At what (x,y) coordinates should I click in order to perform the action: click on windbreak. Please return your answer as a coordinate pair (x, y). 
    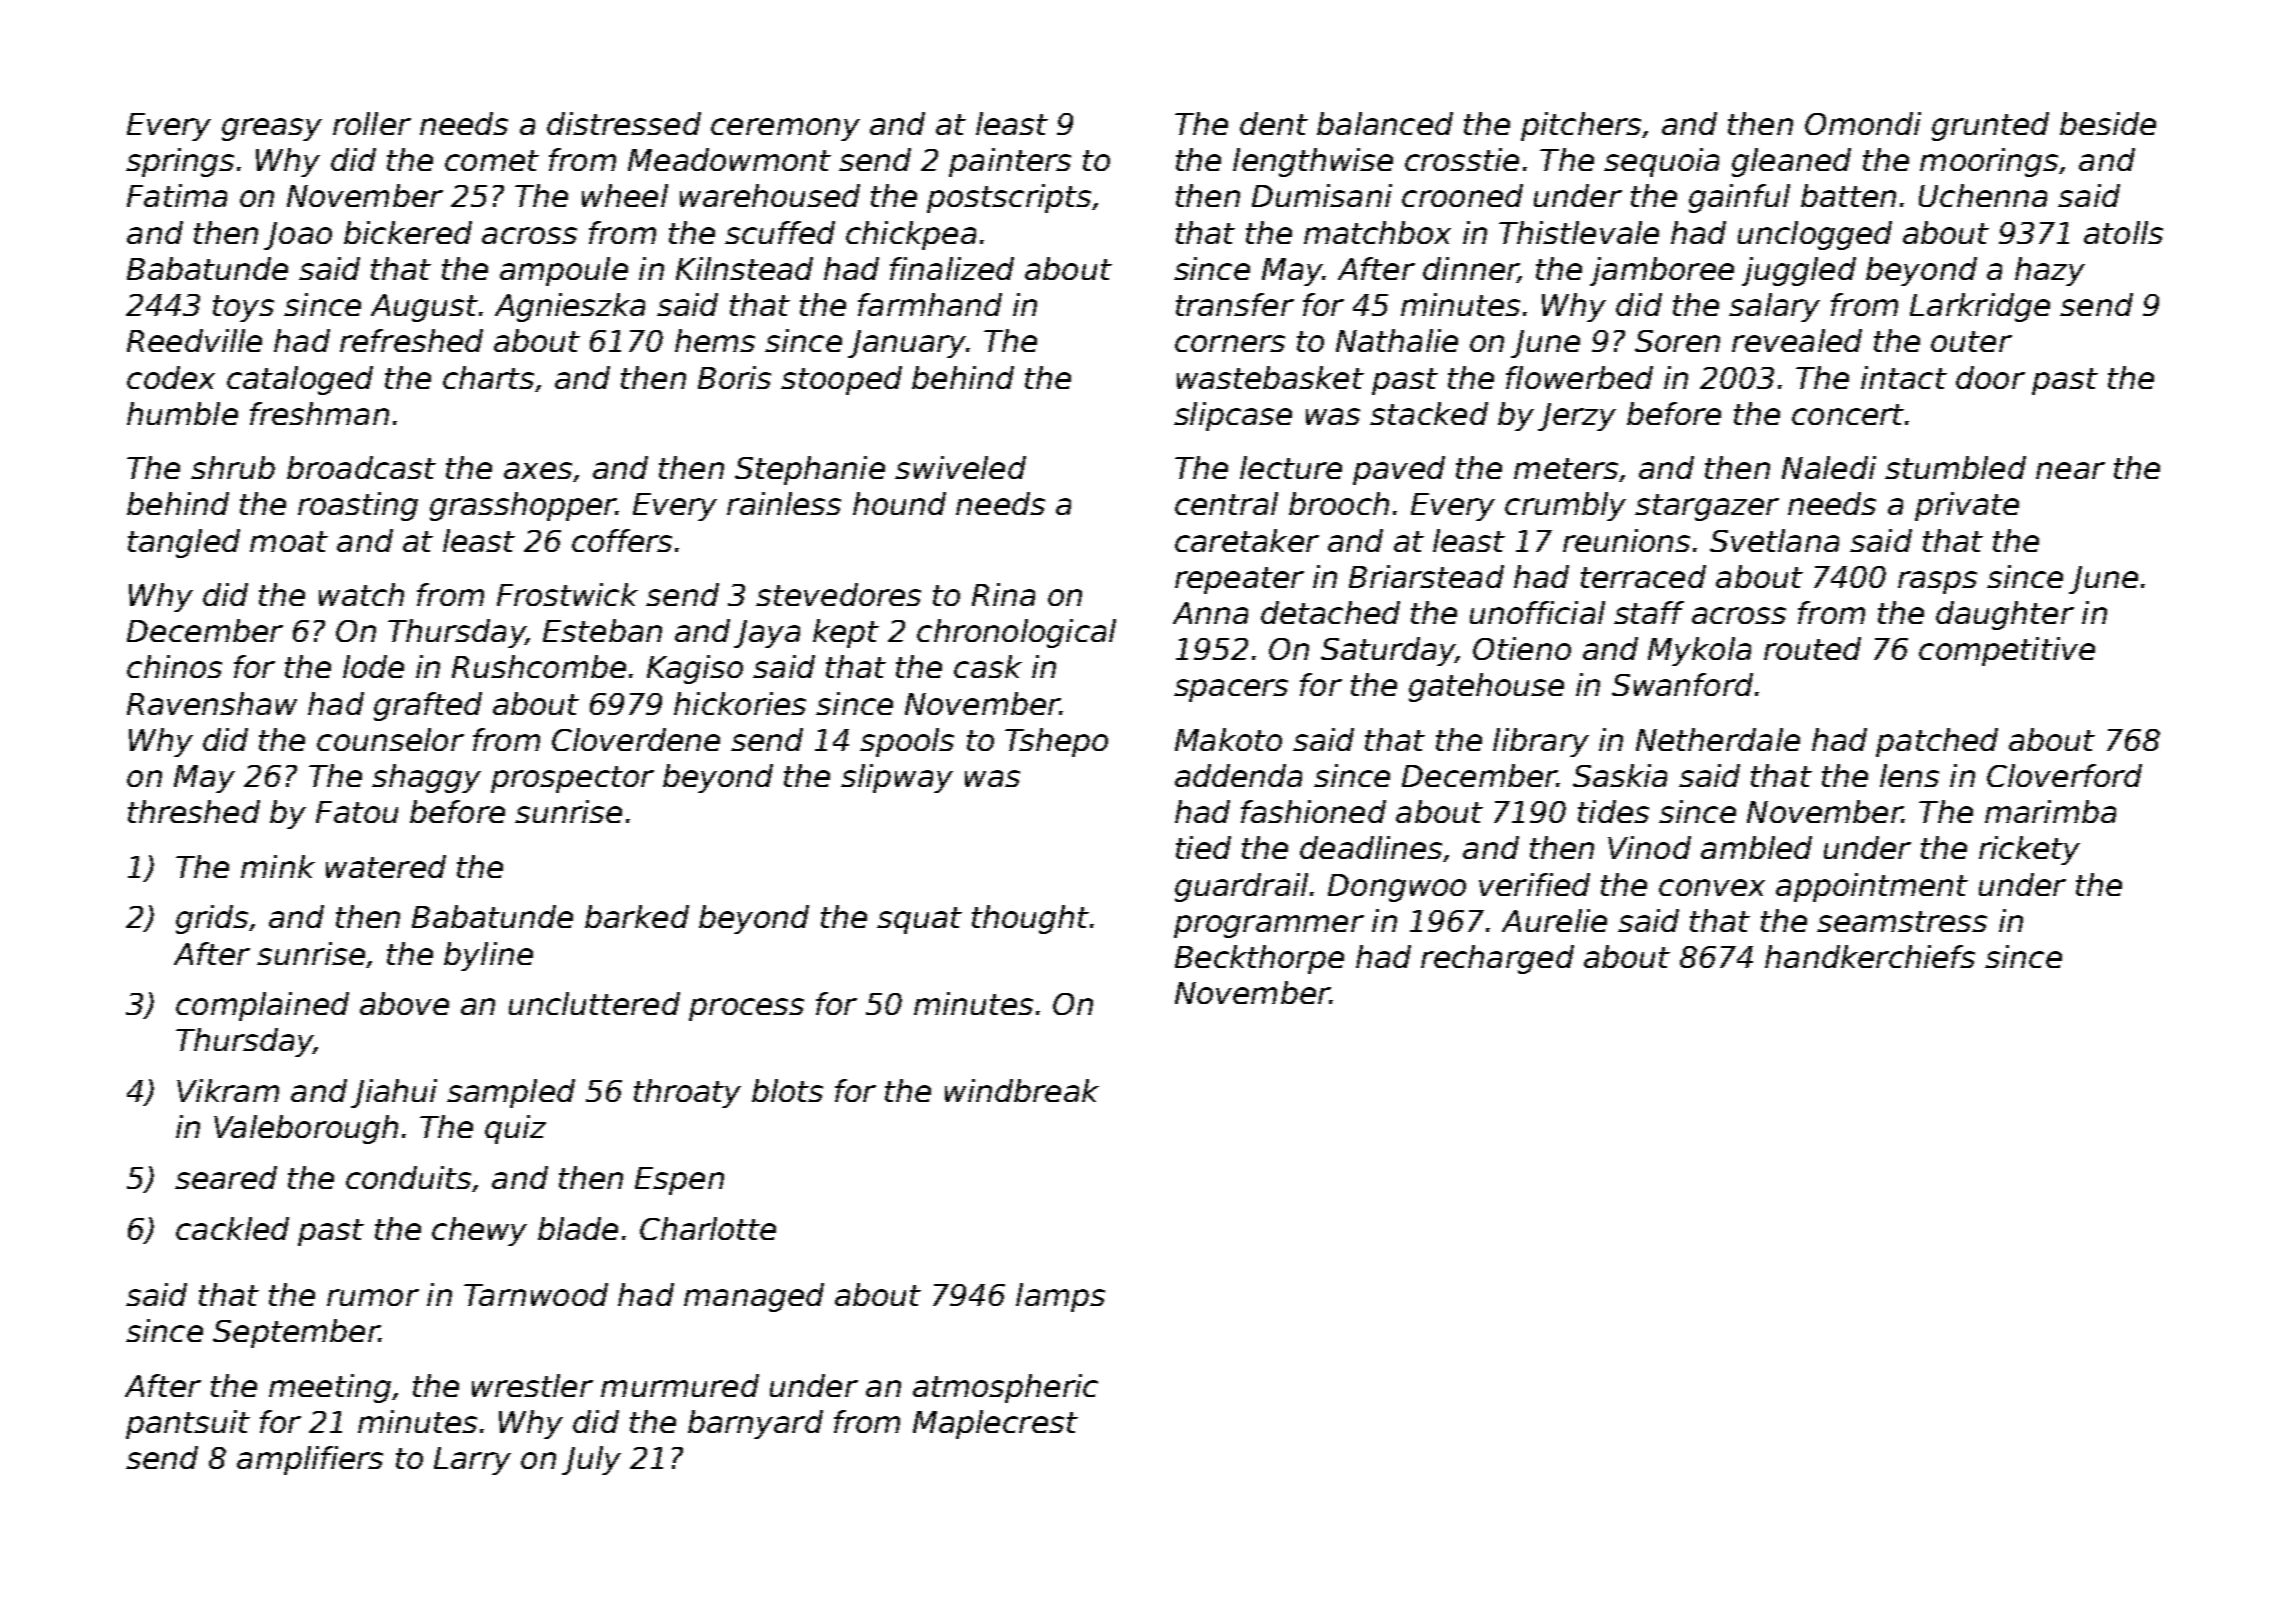
    Looking at the image, I should click on (1022, 1090).
